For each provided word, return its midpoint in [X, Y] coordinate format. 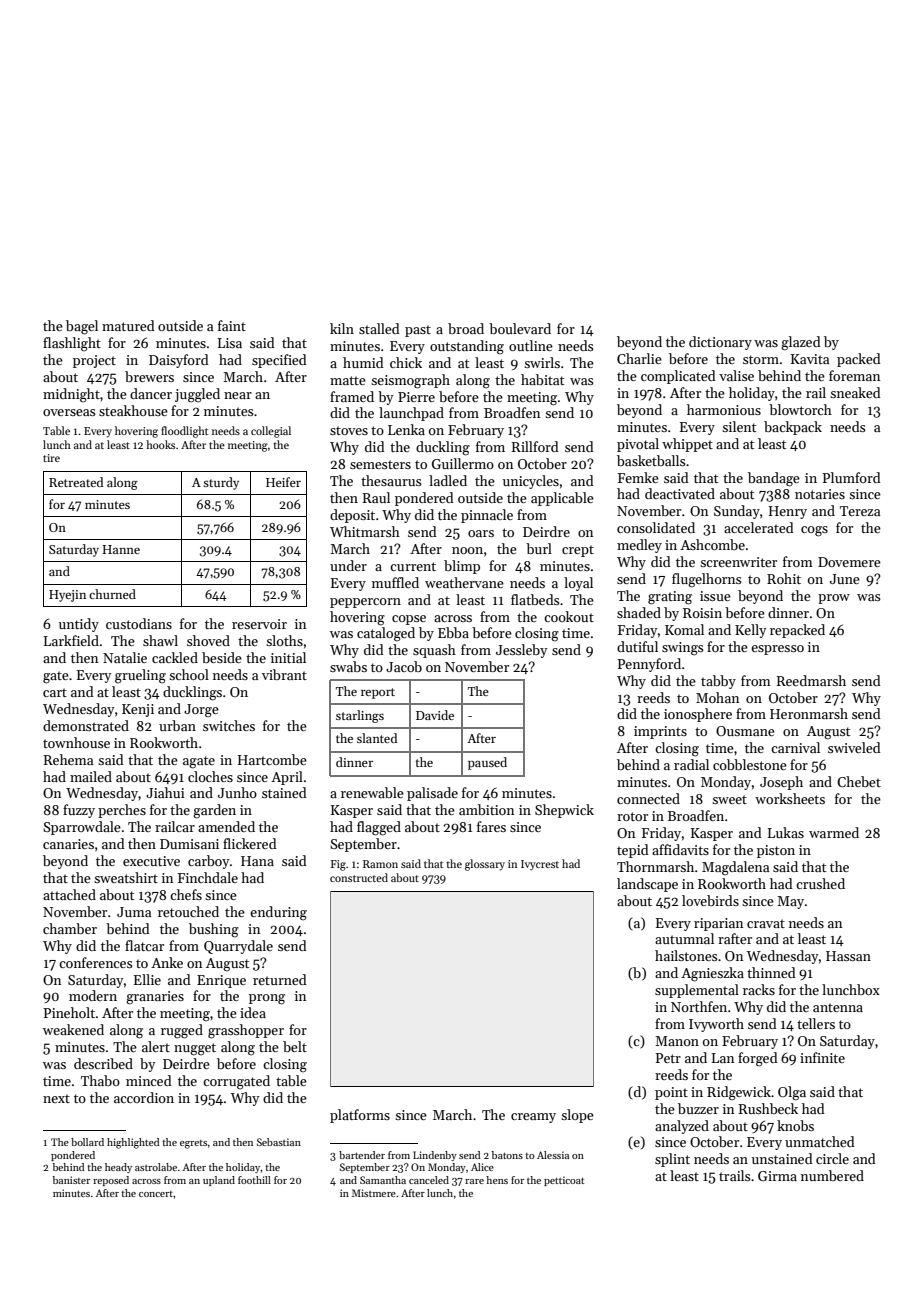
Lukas [786, 832]
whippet [687, 445]
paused [487, 763]
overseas [69, 412]
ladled [448, 480]
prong [267, 999]
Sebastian [279, 1142]
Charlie [639, 358]
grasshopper [246, 1031]
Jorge [201, 711]
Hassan [848, 956]
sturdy [221, 483]
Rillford [535, 446]
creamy [533, 1118]
